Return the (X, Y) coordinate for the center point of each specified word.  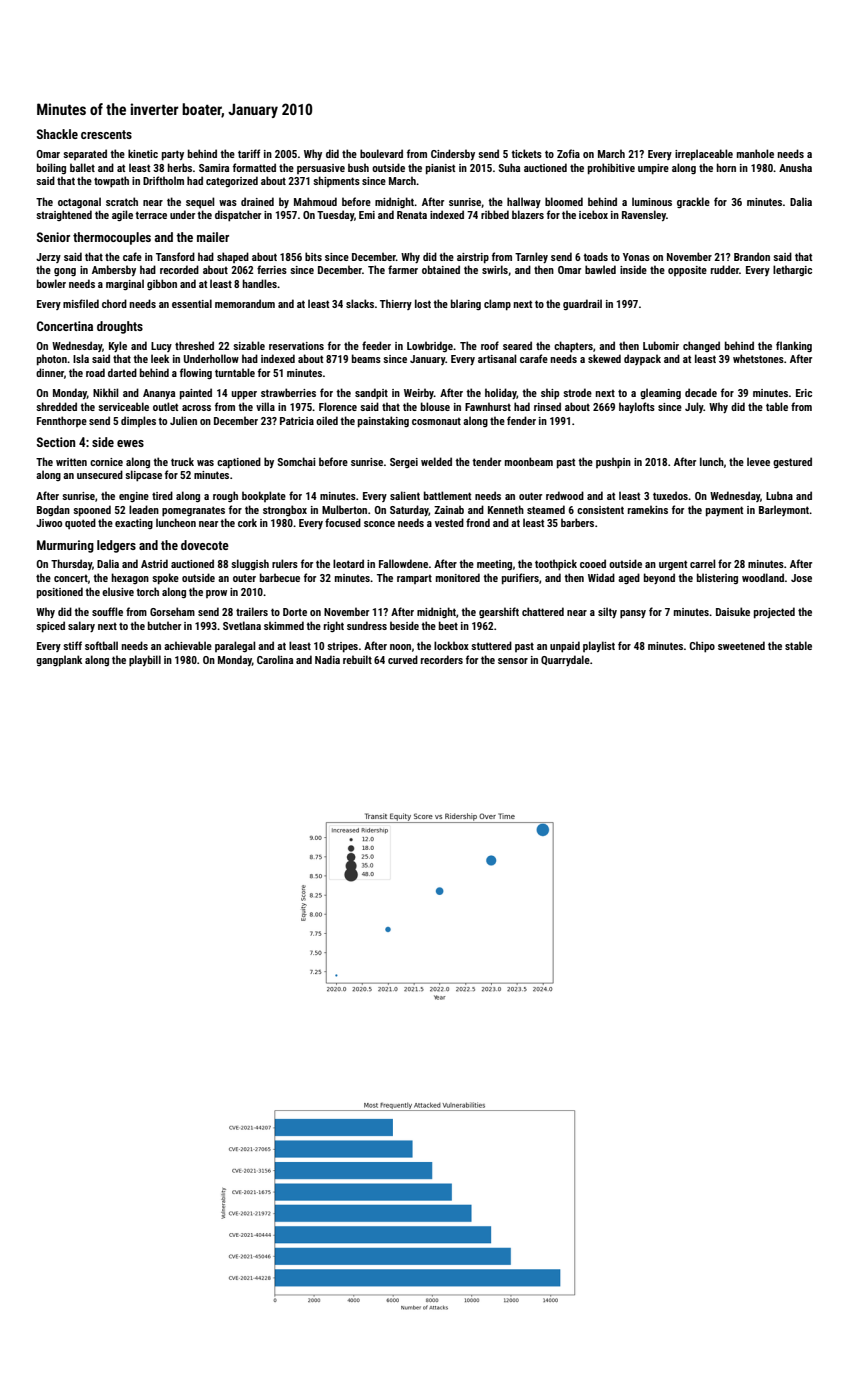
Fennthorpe (62, 421)
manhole (755, 153)
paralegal (235, 646)
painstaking (383, 422)
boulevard (381, 153)
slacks (360, 303)
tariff (249, 153)
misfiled (81, 303)
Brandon (752, 256)
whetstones (758, 358)
